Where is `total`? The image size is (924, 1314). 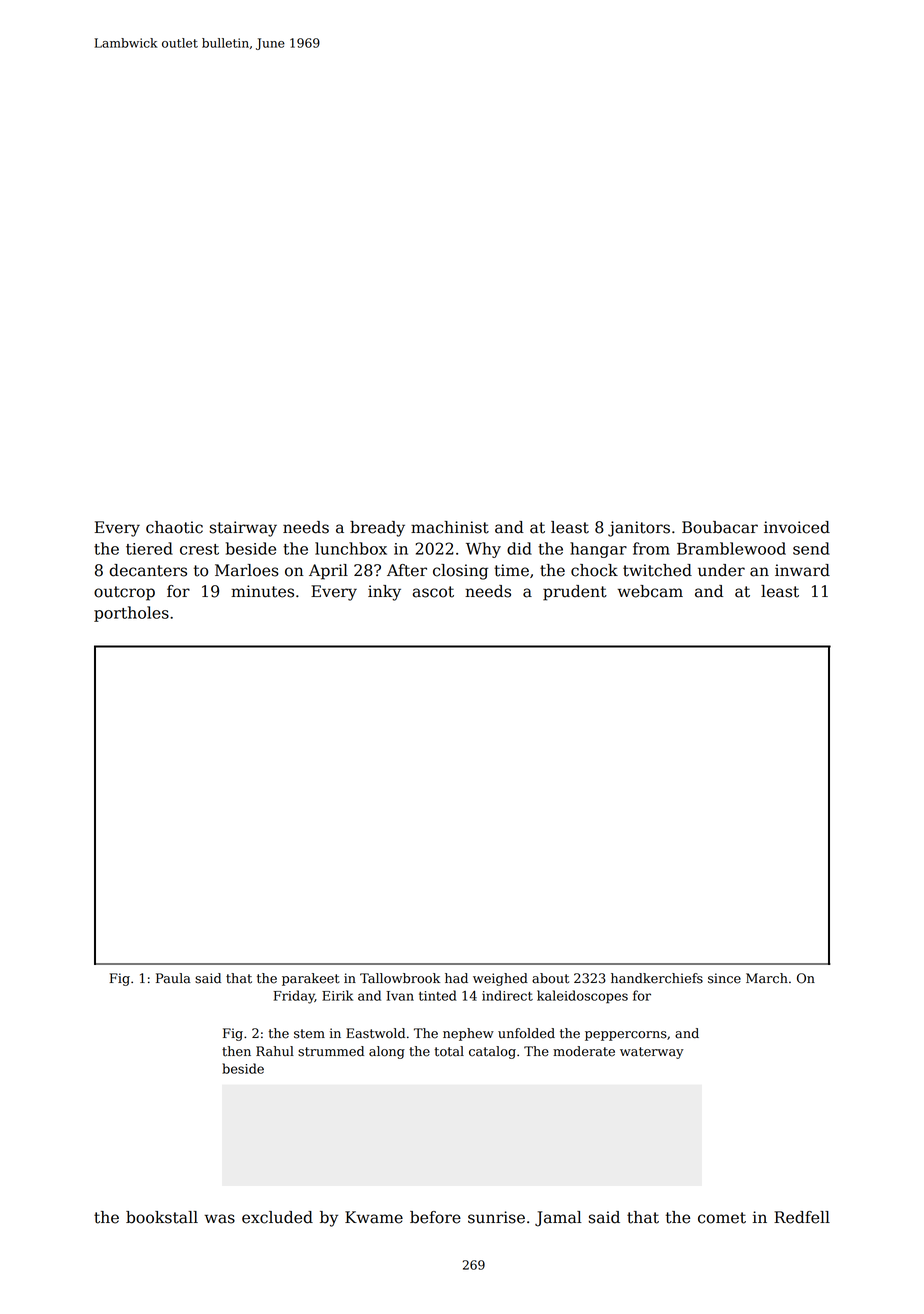
total is located at coordinates (449, 1051).
